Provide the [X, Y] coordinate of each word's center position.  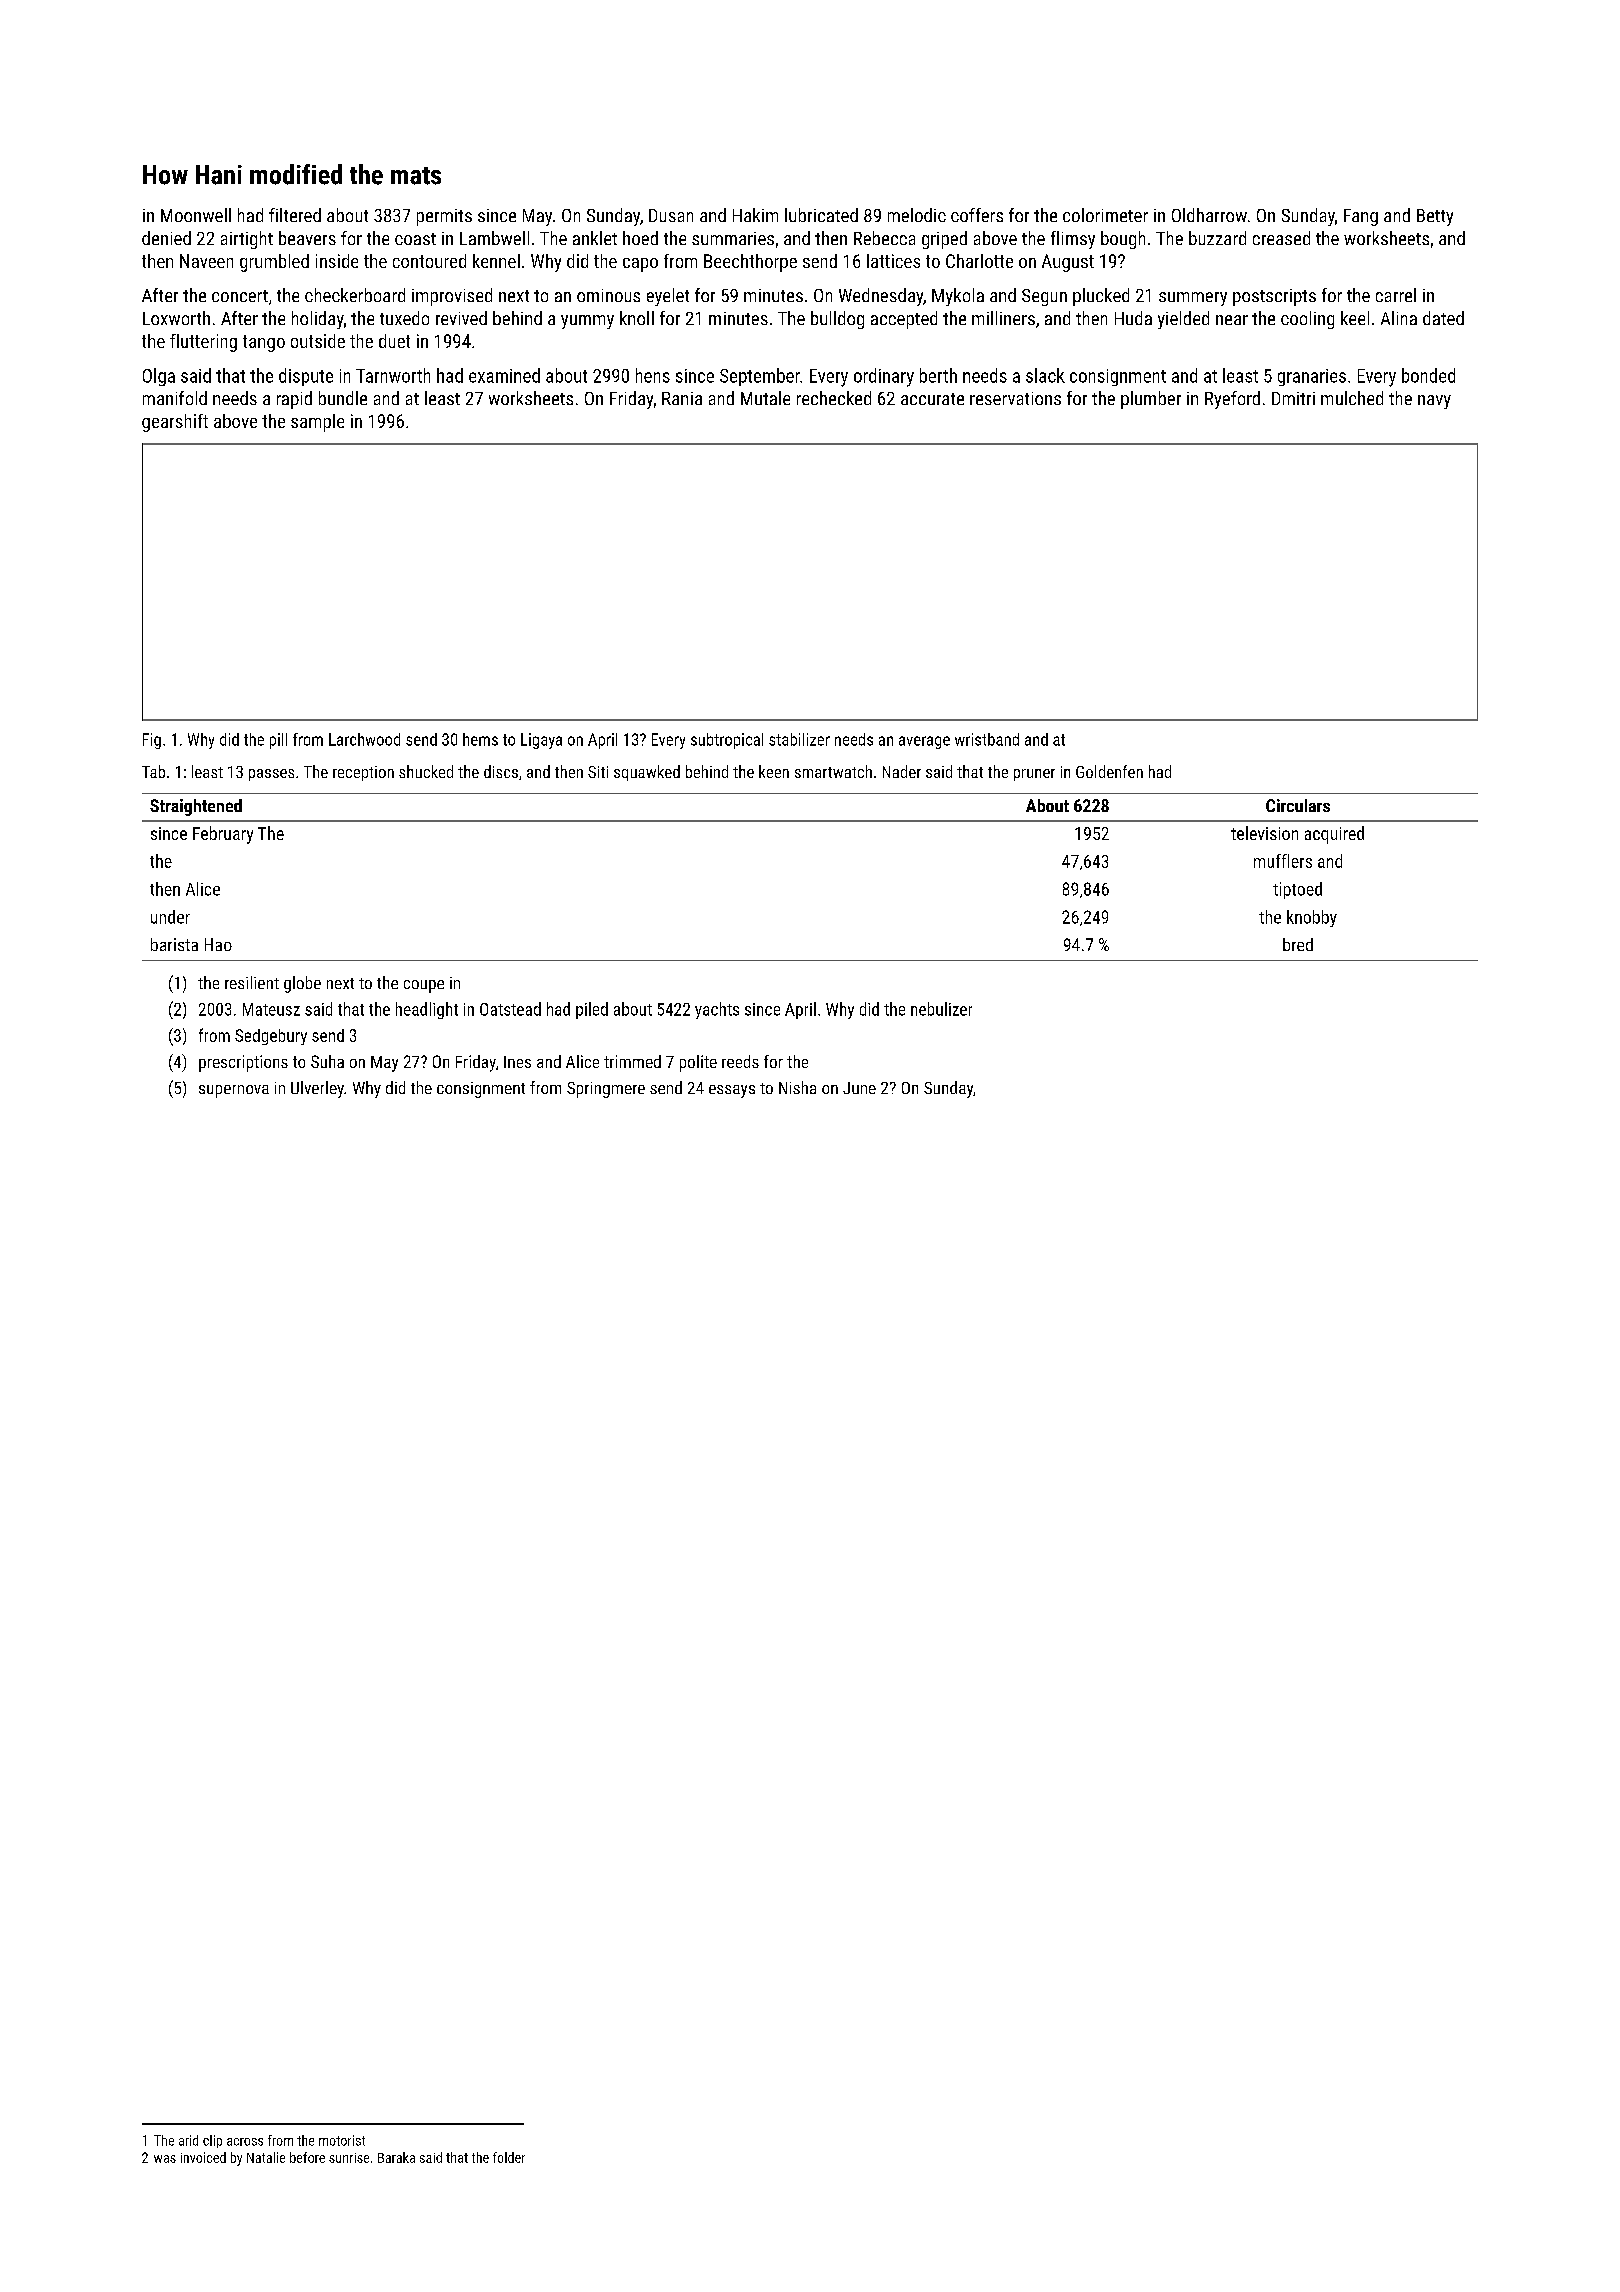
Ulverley [317, 1089]
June [859, 1088]
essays [732, 1091]
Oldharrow [1209, 215]
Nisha [797, 1087]
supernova [234, 1091]
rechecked [834, 398]
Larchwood [364, 739]
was [165, 2159]
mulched [1352, 398]
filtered [295, 215]
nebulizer [941, 1009]
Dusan [671, 215]
